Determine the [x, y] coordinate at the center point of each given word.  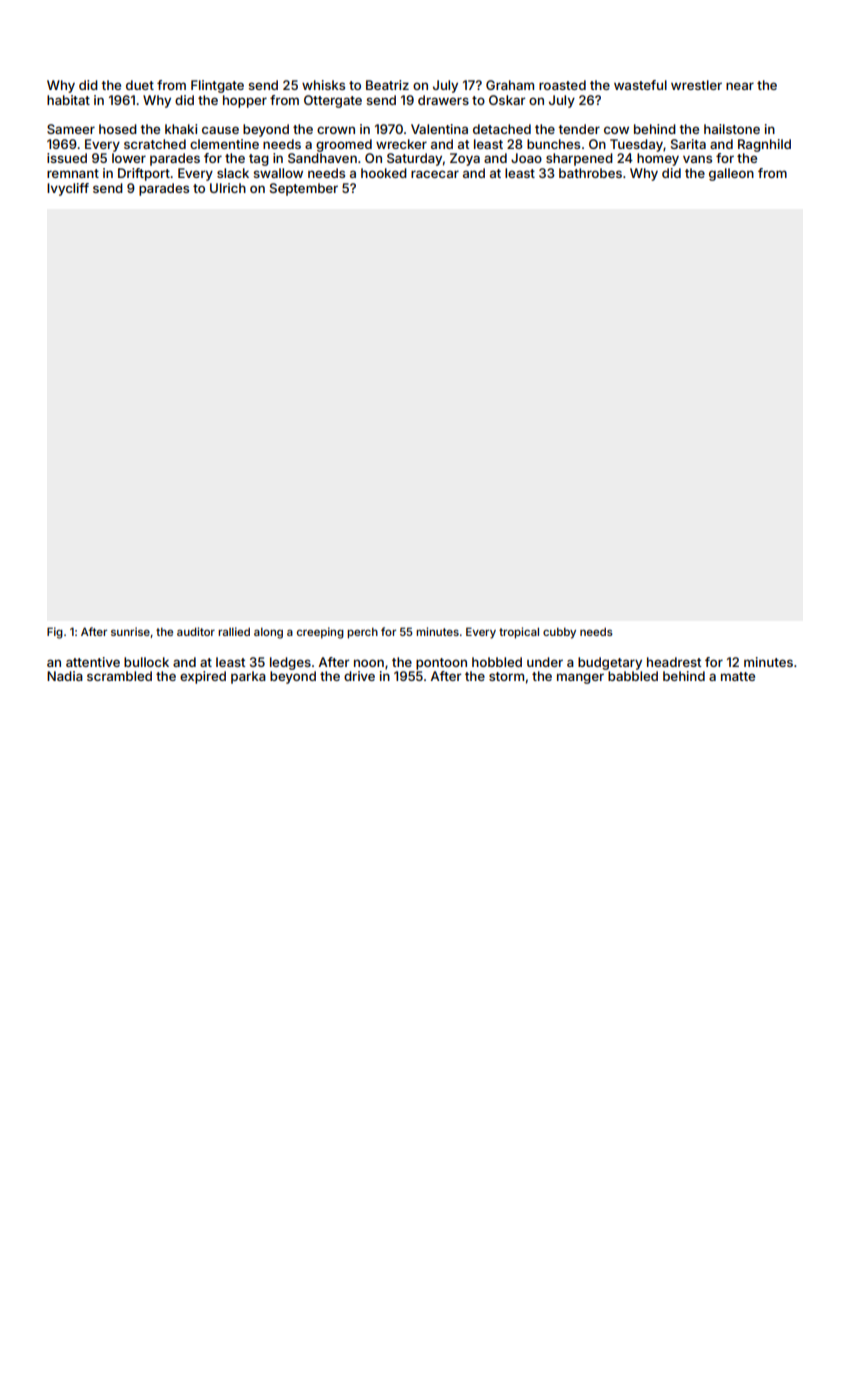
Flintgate [217, 86]
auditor [196, 631]
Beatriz [387, 85]
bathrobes [590, 173]
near [740, 86]
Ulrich [228, 188]
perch [362, 633]
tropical [519, 633]
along [268, 633]
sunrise [130, 631]
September [304, 189]
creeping [320, 633]
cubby [559, 633]
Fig [55, 633]
